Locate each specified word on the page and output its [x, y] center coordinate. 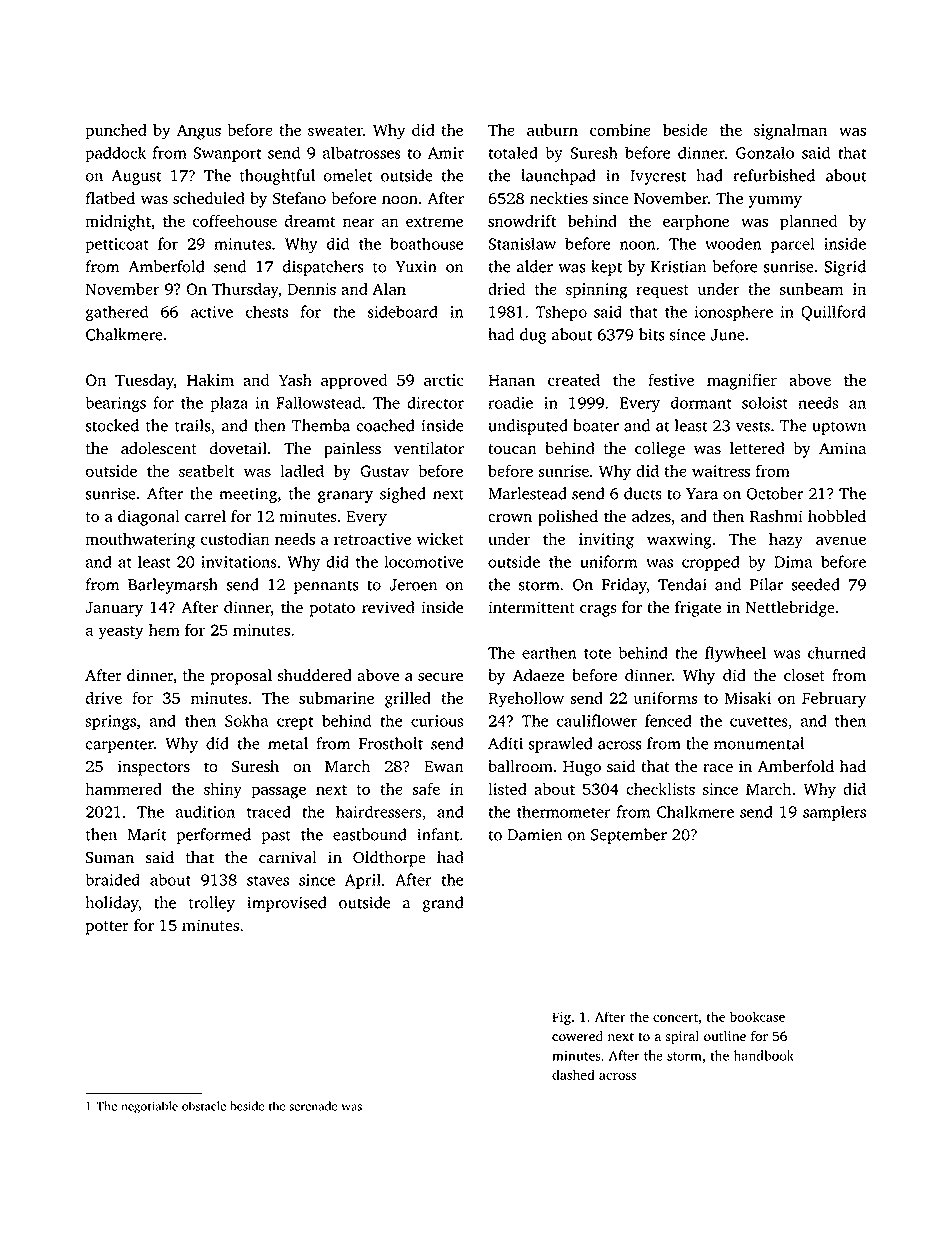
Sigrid [845, 268]
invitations [239, 562]
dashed [573, 1074]
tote [597, 654]
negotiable [149, 1107]
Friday [624, 586]
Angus [199, 132]
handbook [764, 1055]
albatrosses [362, 152]
